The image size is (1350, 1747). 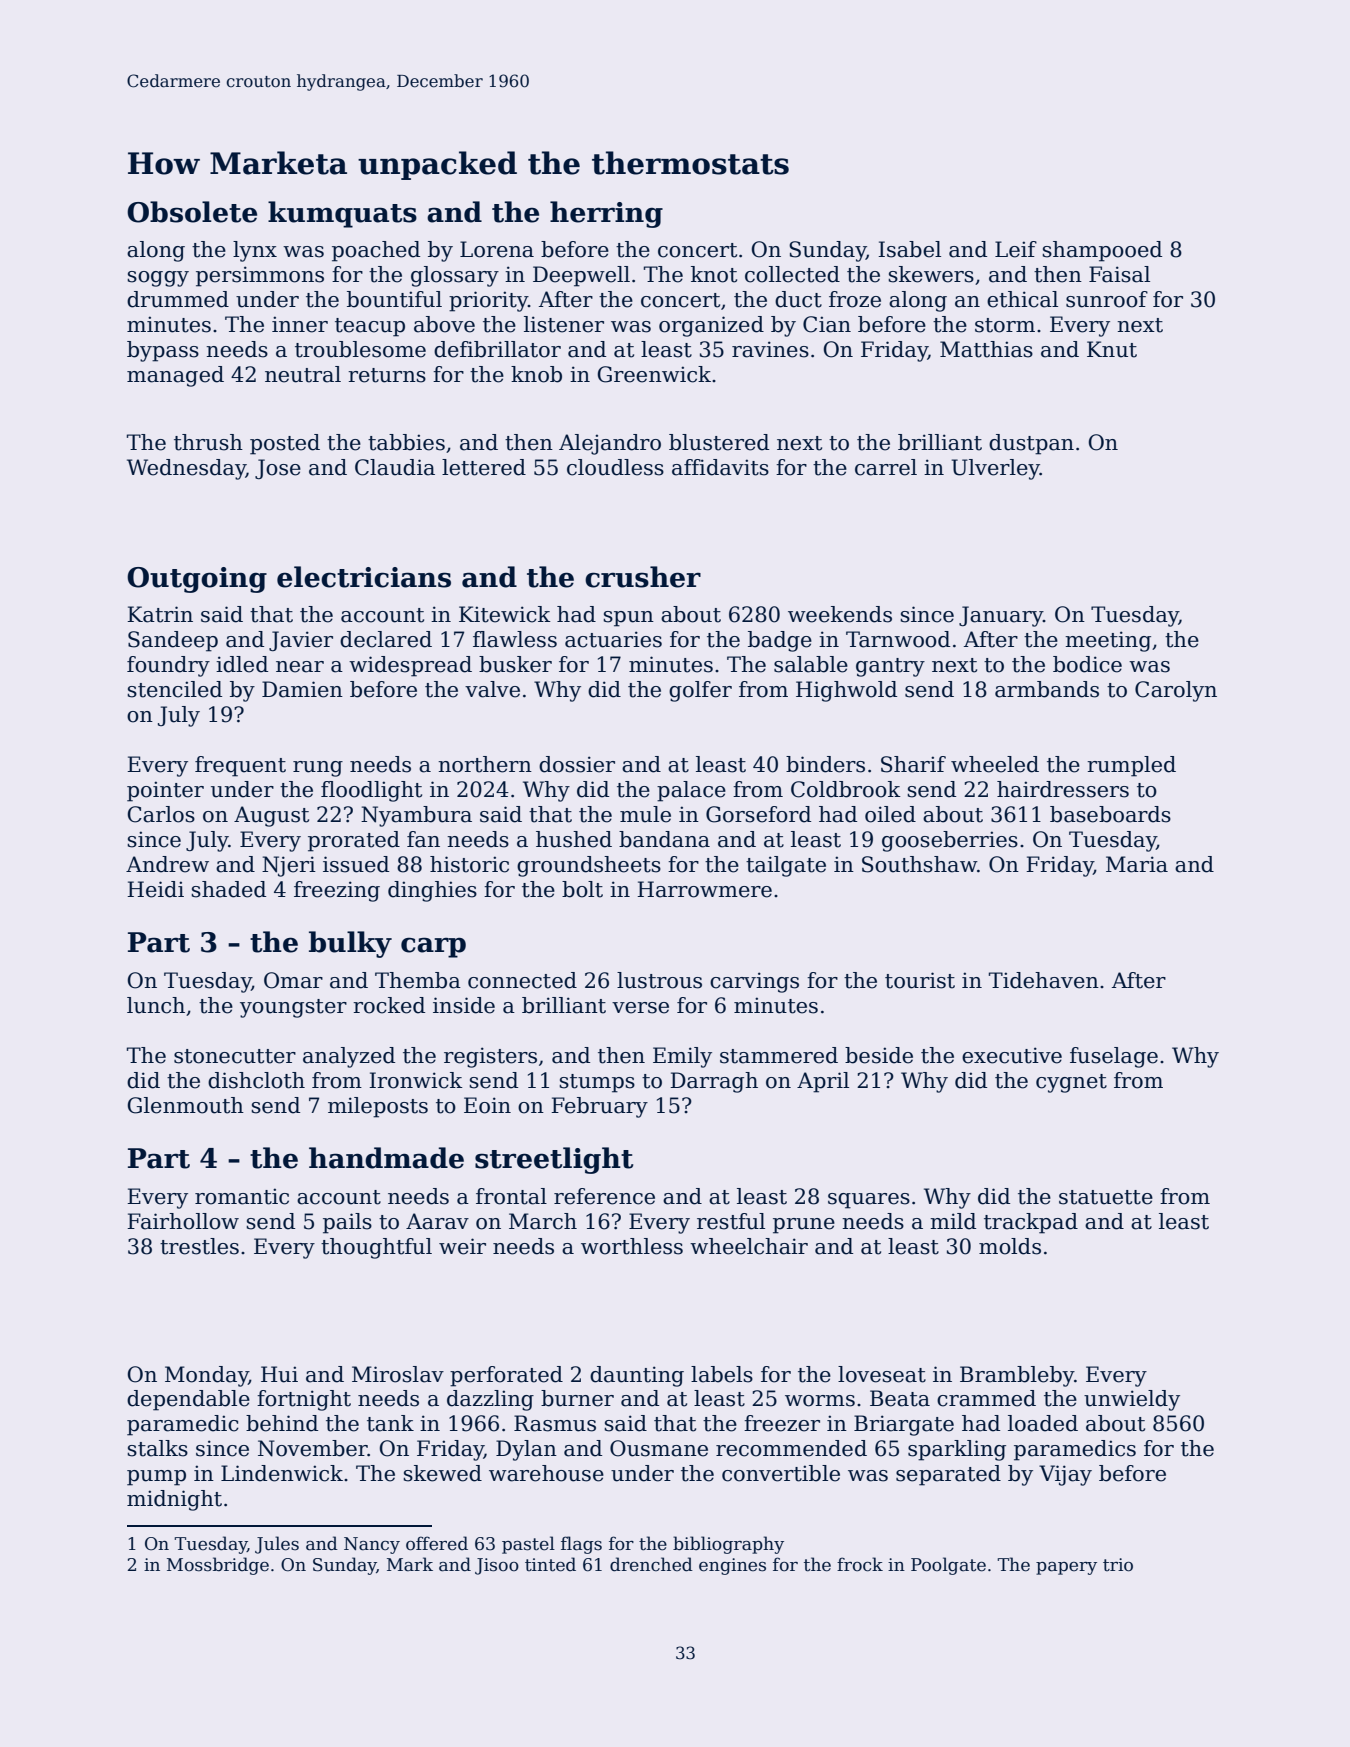 What do you see at coordinates (279, 1374) in the screenshot?
I see `Hui` at bounding box center [279, 1374].
